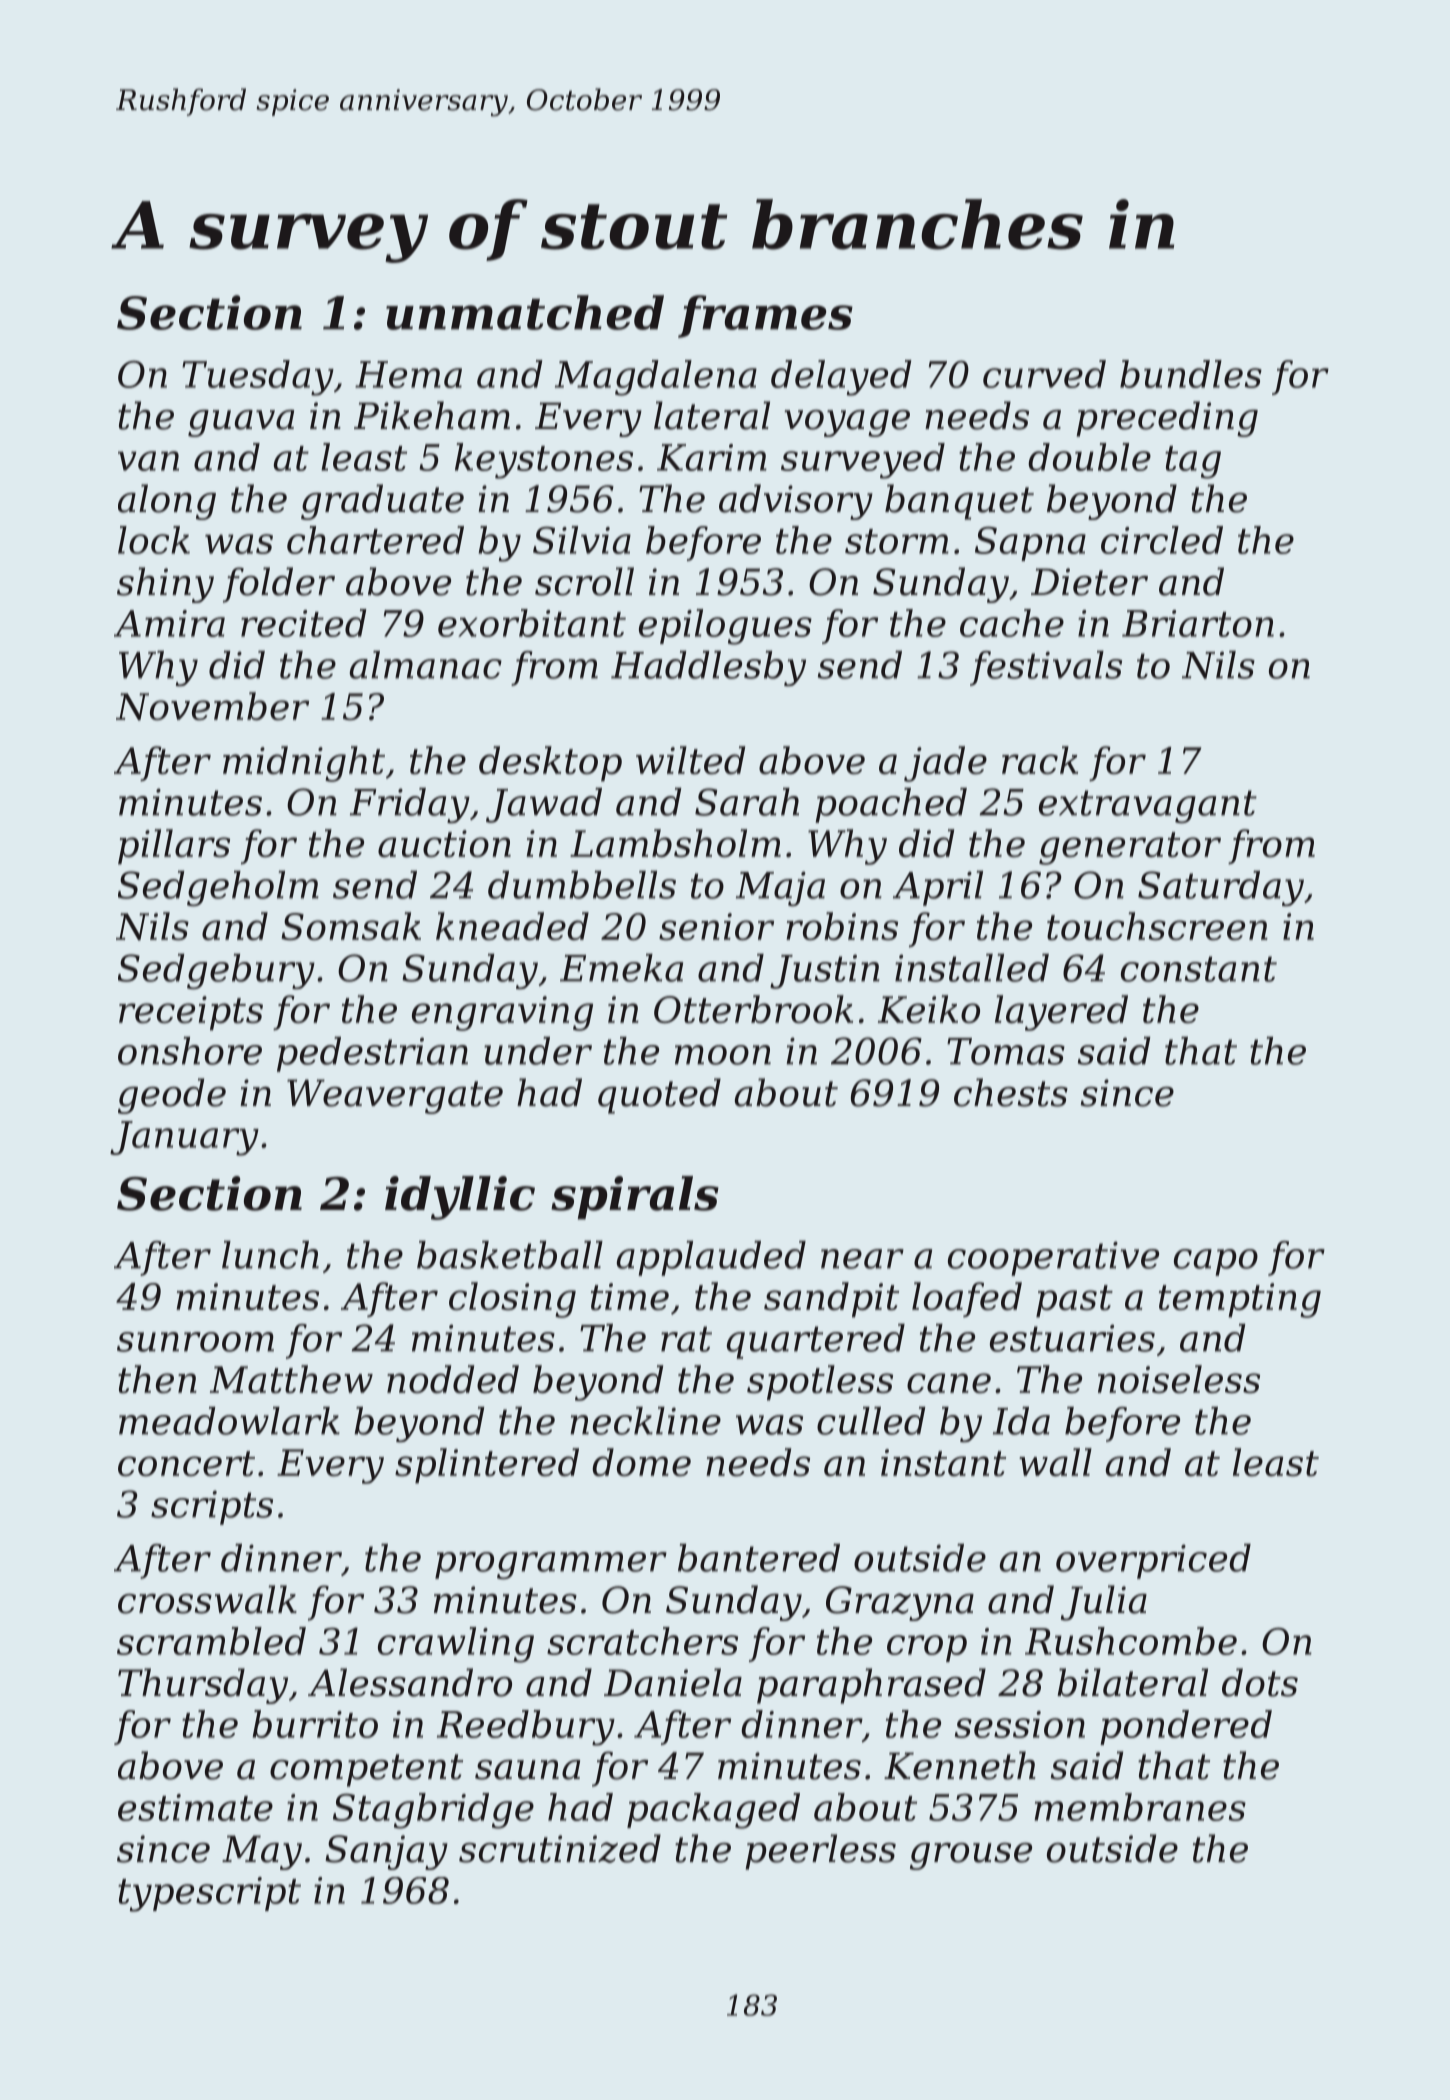 Image resolution: width=1450 pixels, height=2100 pixels. Describe the element at coordinates (1240, 1300) in the screenshot. I see `tempting` at that location.
